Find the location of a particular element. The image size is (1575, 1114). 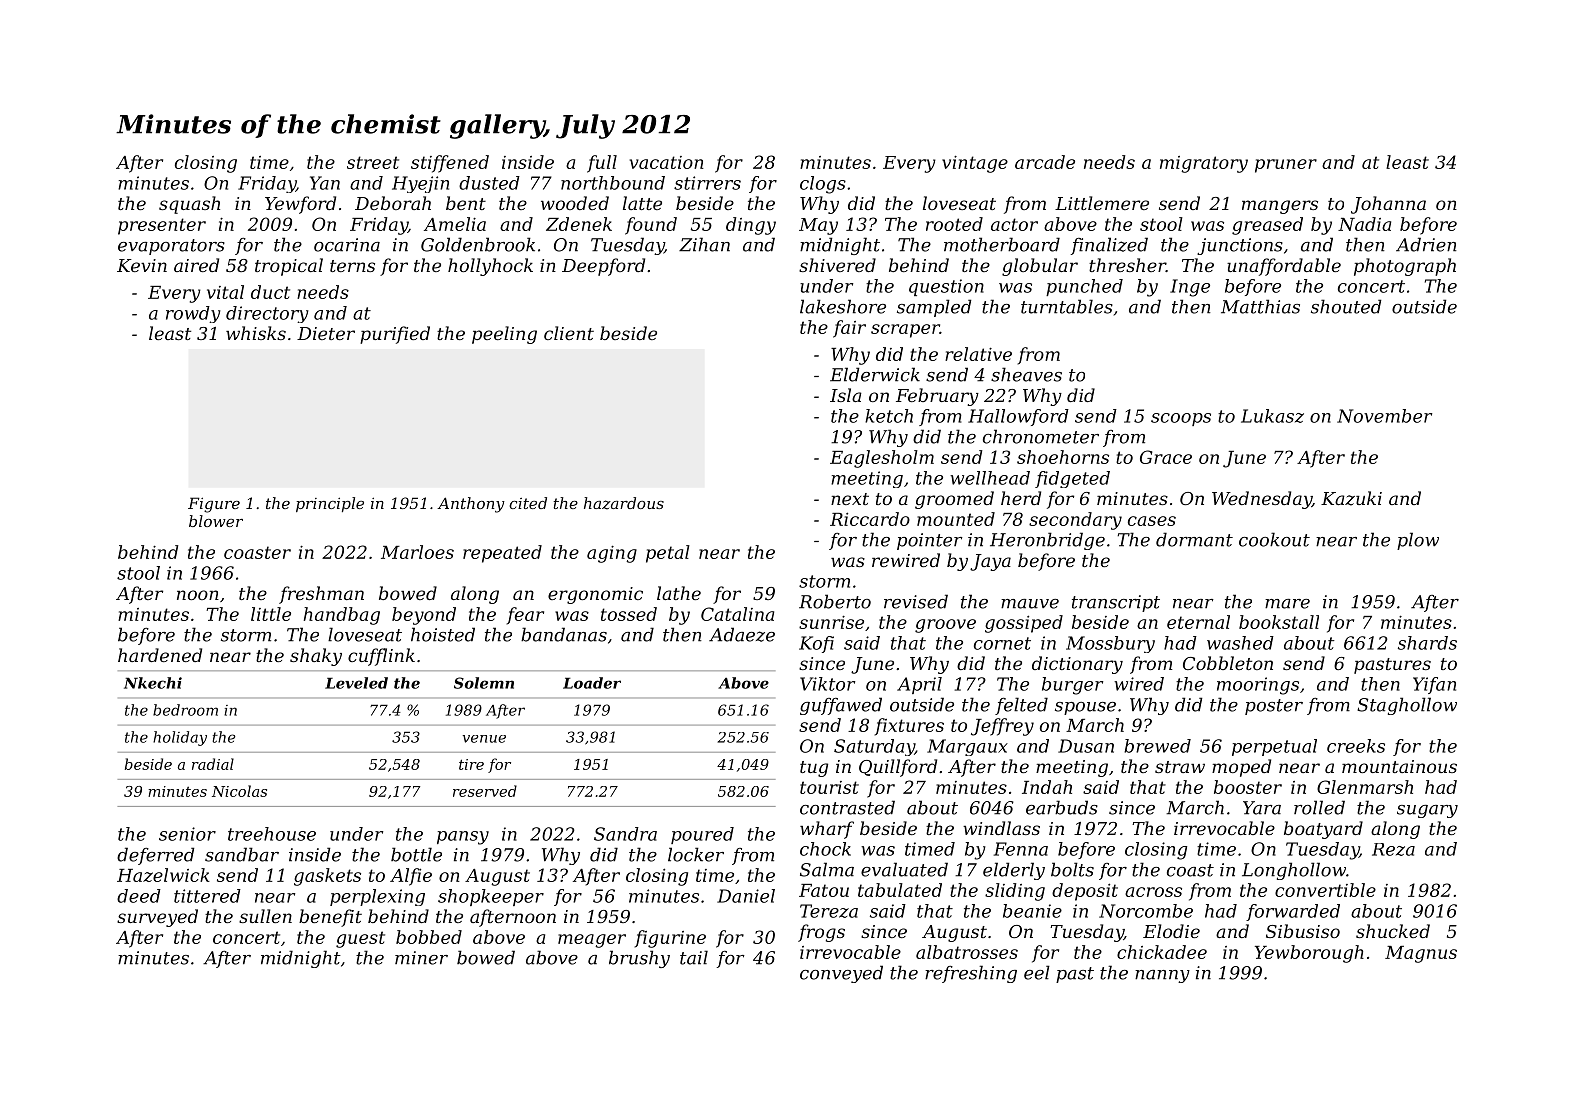

plow is located at coordinates (1418, 541).
